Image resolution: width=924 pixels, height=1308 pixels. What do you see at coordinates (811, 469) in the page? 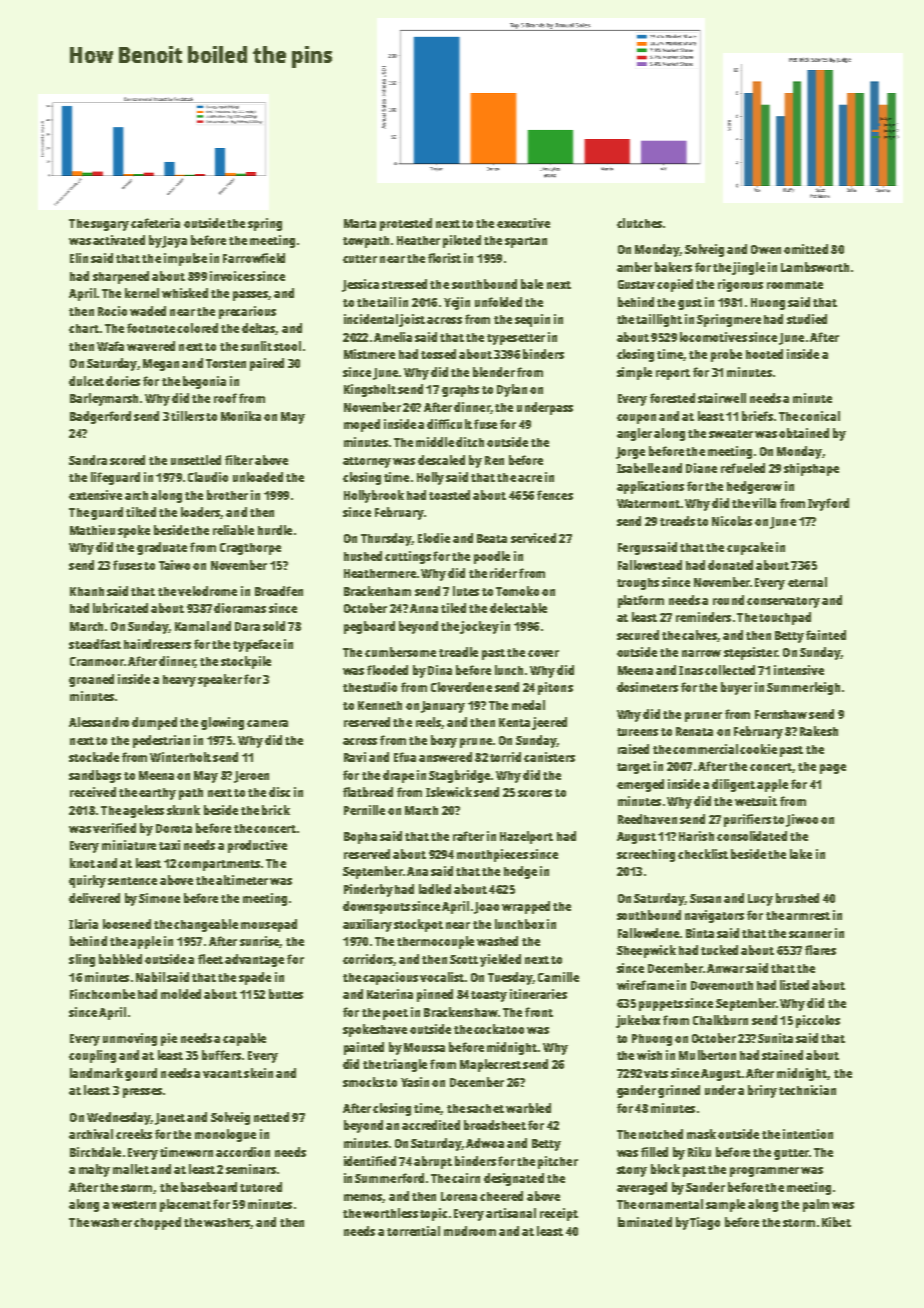
I see `shipshape` at bounding box center [811, 469].
